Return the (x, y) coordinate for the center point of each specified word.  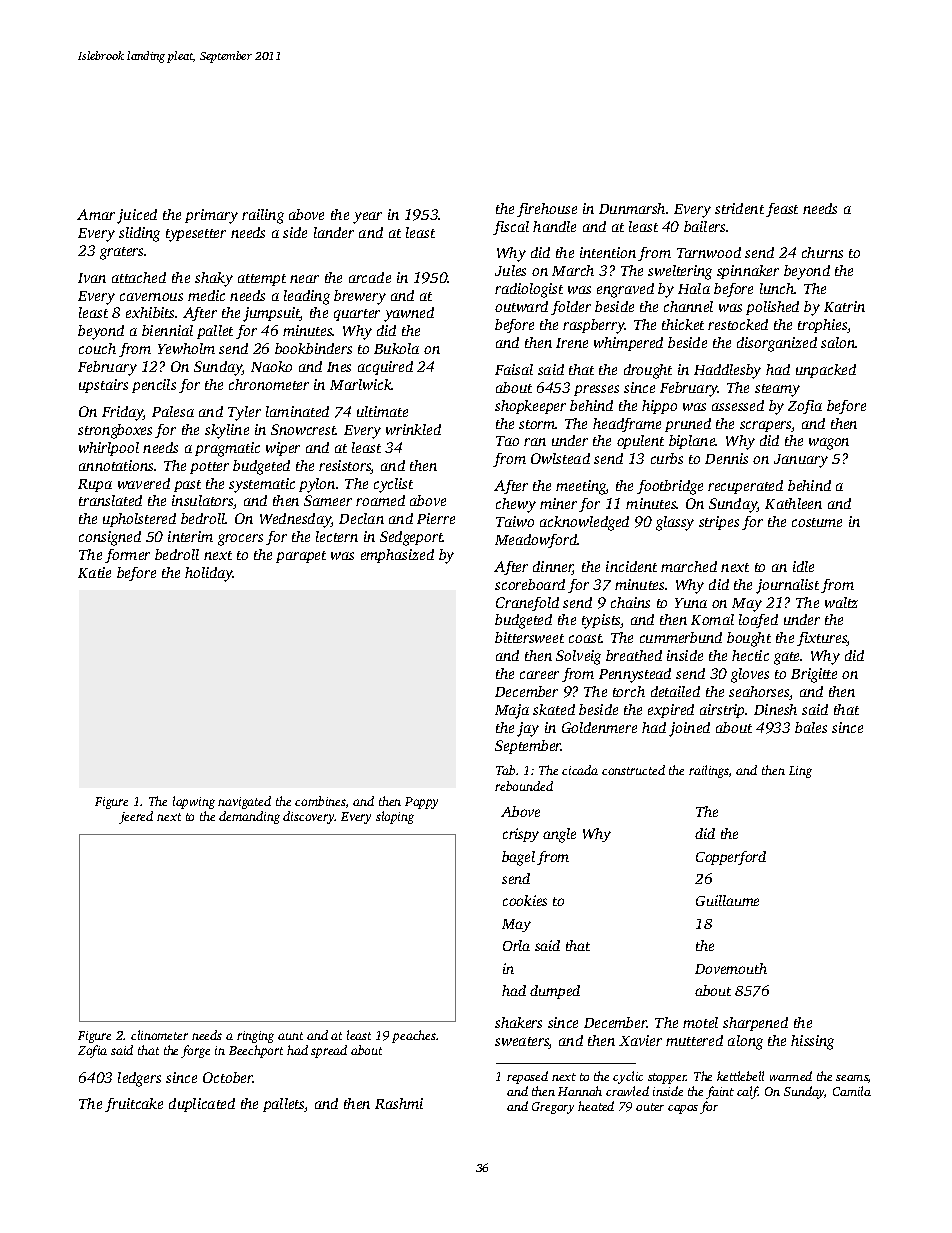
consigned (110, 538)
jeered (136, 817)
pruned (688, 425)
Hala (694, 288)
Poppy (421, 803)
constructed (633, 770)
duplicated (202, 1105)
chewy (516, 505)
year (367, 218)
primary (211, 216)
